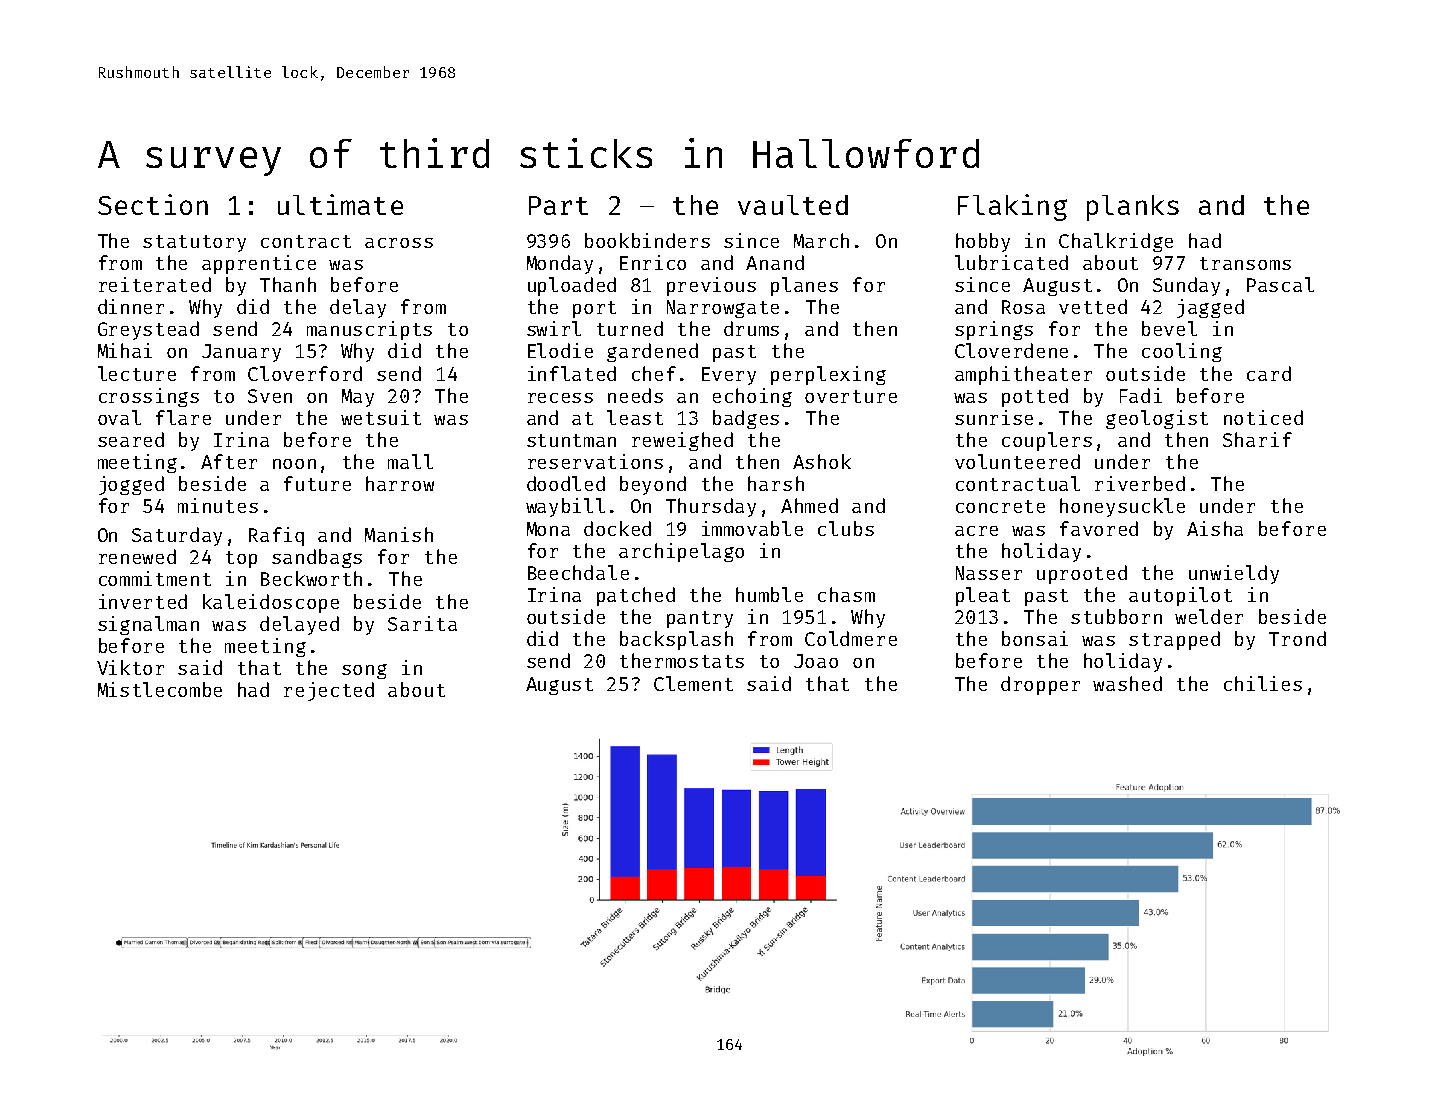  Describe the element at coordinates (617, 528) in the screenshot. I see `docked` at that location.
